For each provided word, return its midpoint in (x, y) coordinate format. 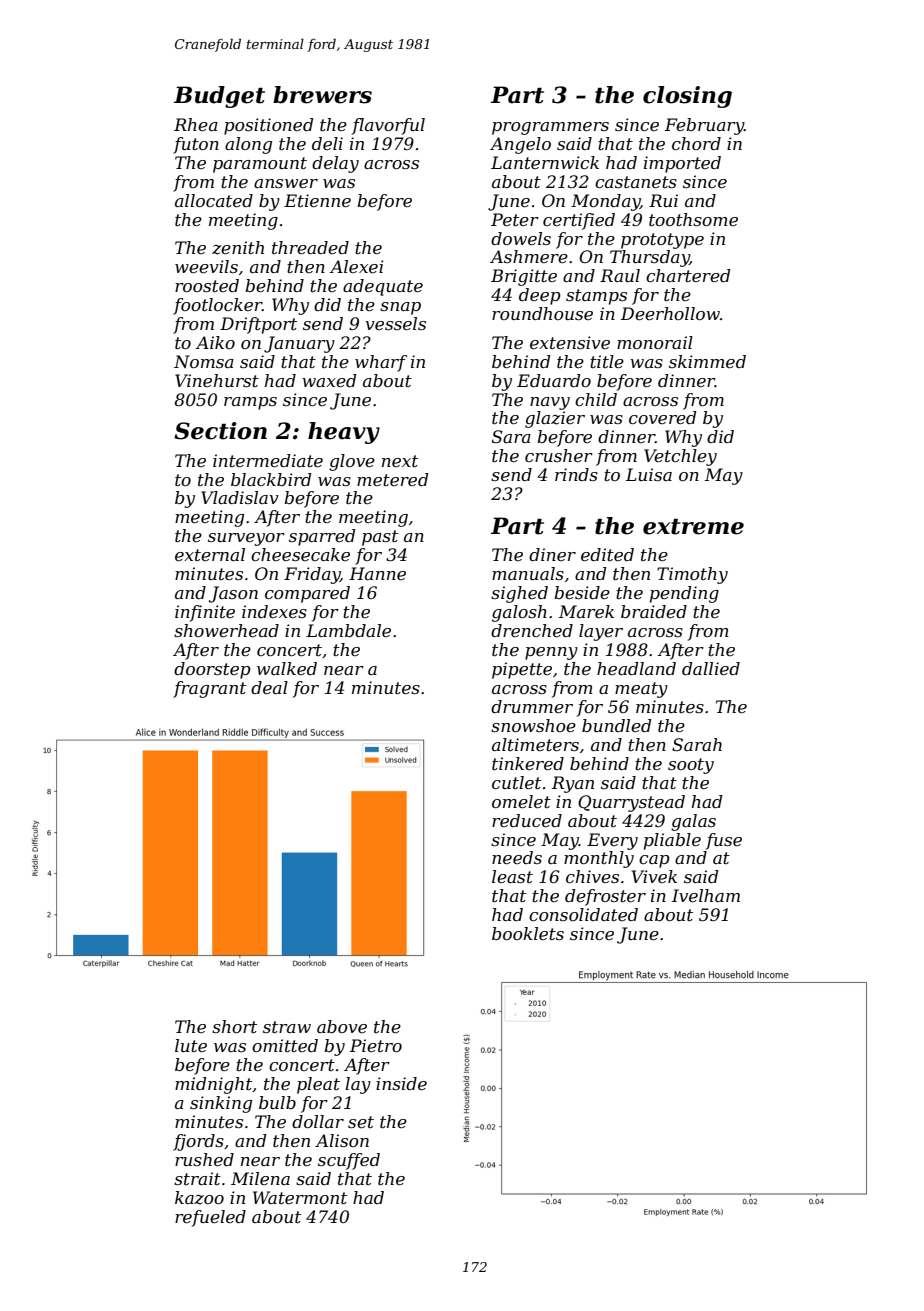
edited (607, 554)
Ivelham (706, 895)
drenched (532, 630)
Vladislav (240, 497)
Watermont (300, 1197)
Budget (219, 97)
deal (269, 687)
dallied (711, 668)
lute (191, 1045)
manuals (528, 573)
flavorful (388, 126)
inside (401, 1083)
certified (579, 221)
